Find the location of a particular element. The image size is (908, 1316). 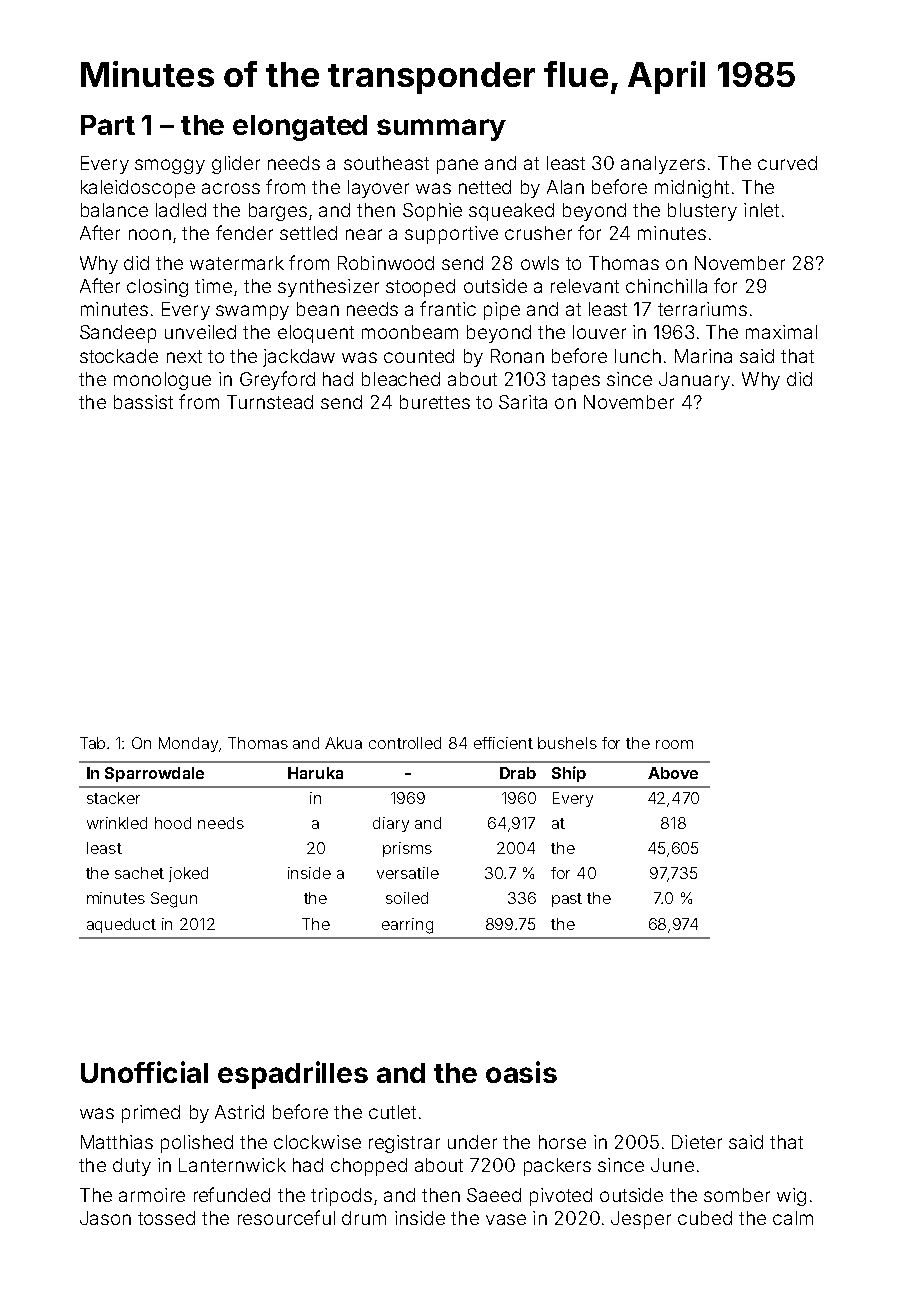

time is located at coordinates (213, 286).
